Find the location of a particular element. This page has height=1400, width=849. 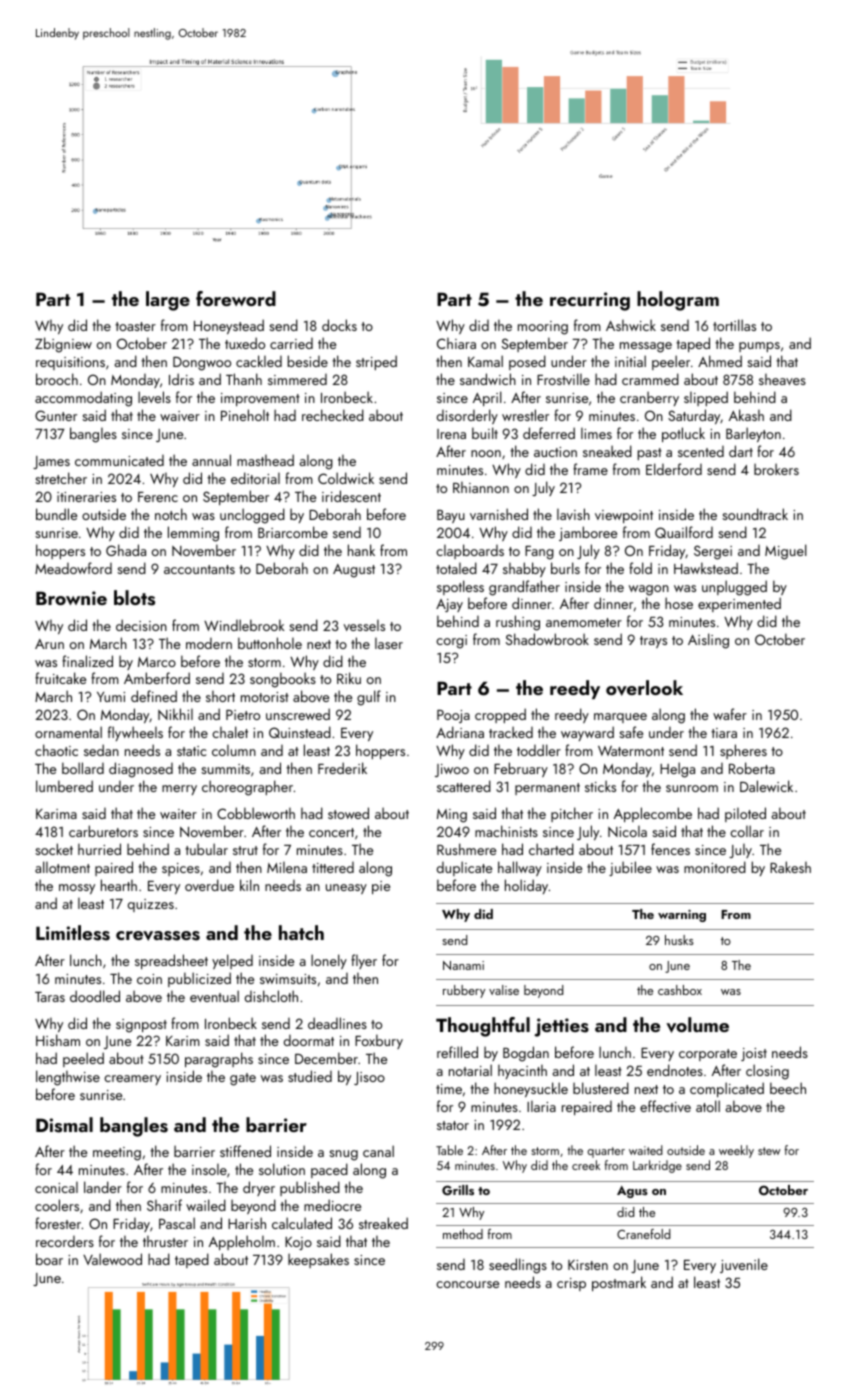

juvenile is located at coordinates (744, 1265).
